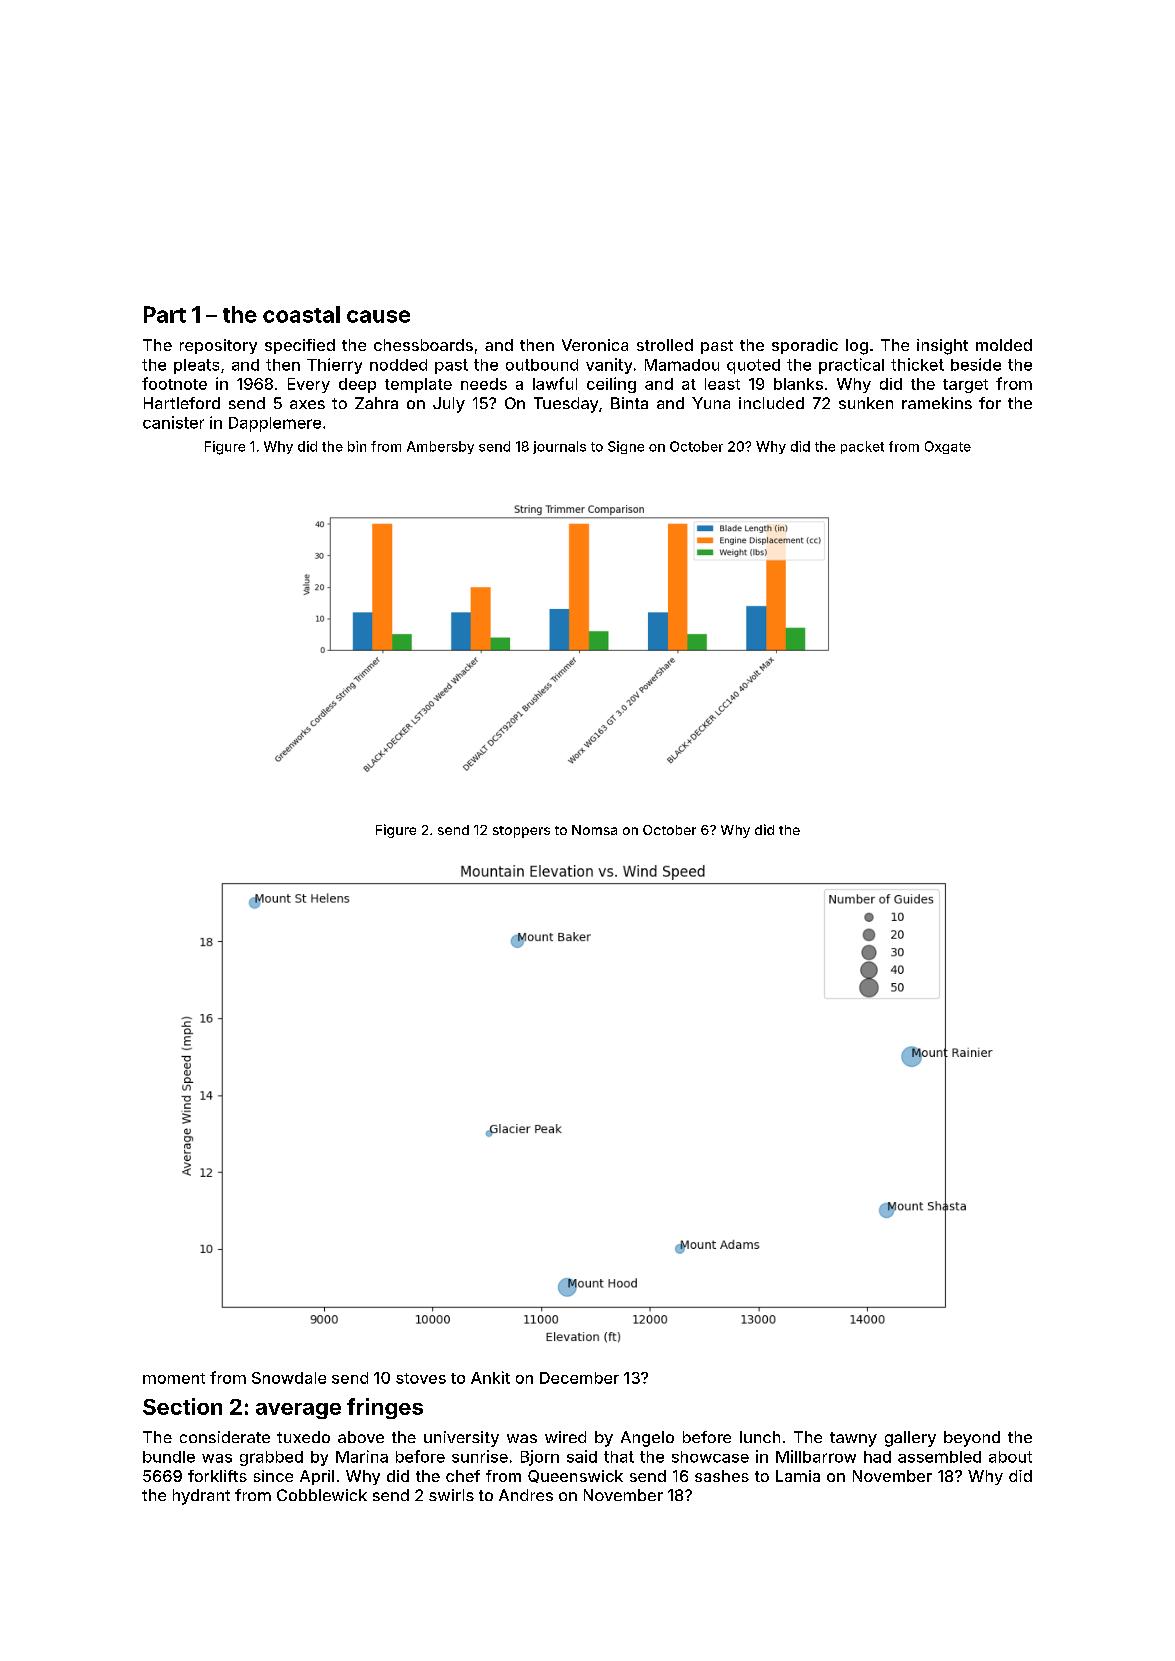 The height and width of the document is (1661, 1175). Describe the element at coordinates (275, 424) in the document. I see `Dapplemere` at that location.
